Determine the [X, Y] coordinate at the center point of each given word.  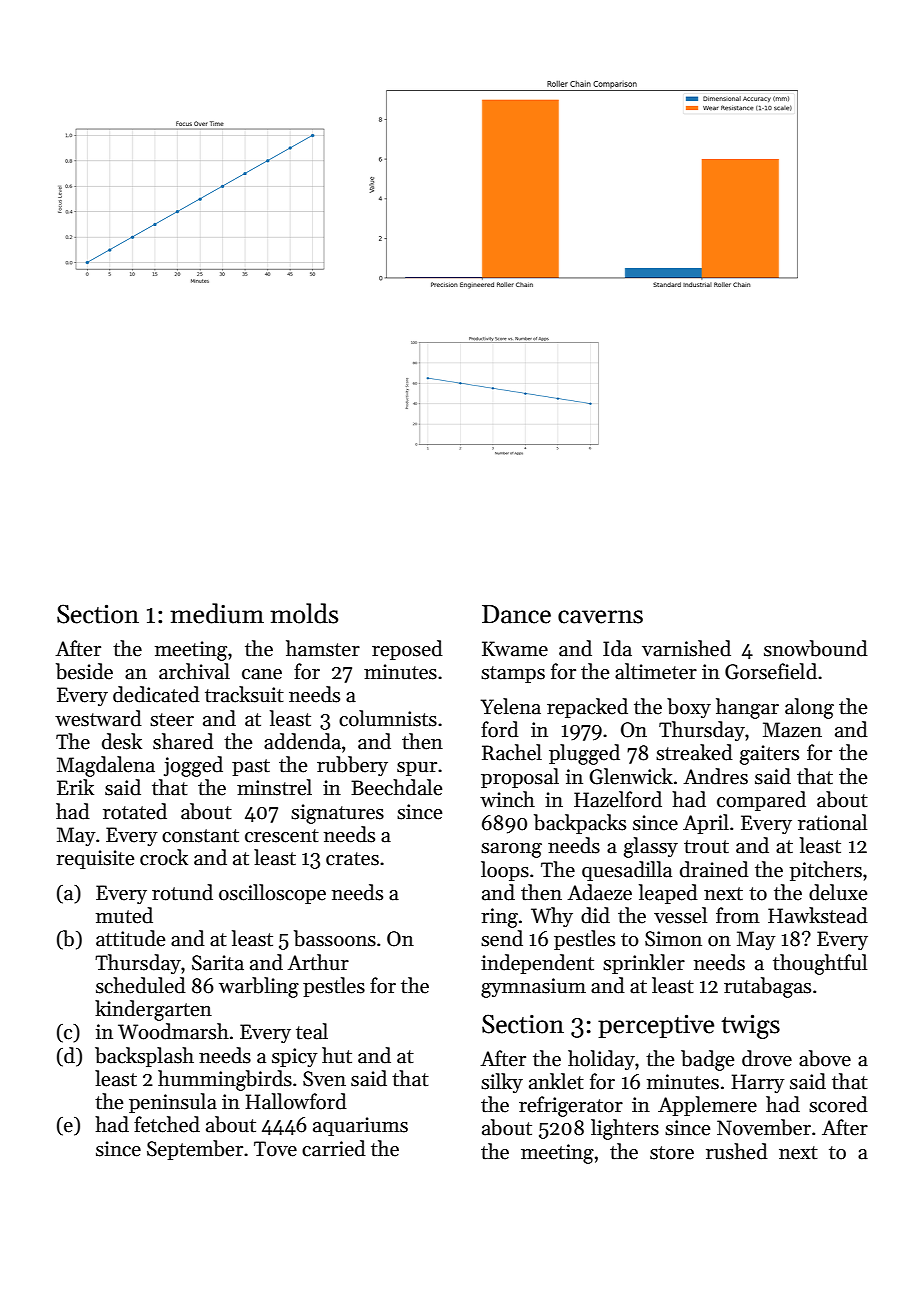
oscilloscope [272, 894]
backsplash [144, 1057]
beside [84, 671]
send [502, 938]
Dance [516, 614]
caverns [600, 617]
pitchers [826, 871]
